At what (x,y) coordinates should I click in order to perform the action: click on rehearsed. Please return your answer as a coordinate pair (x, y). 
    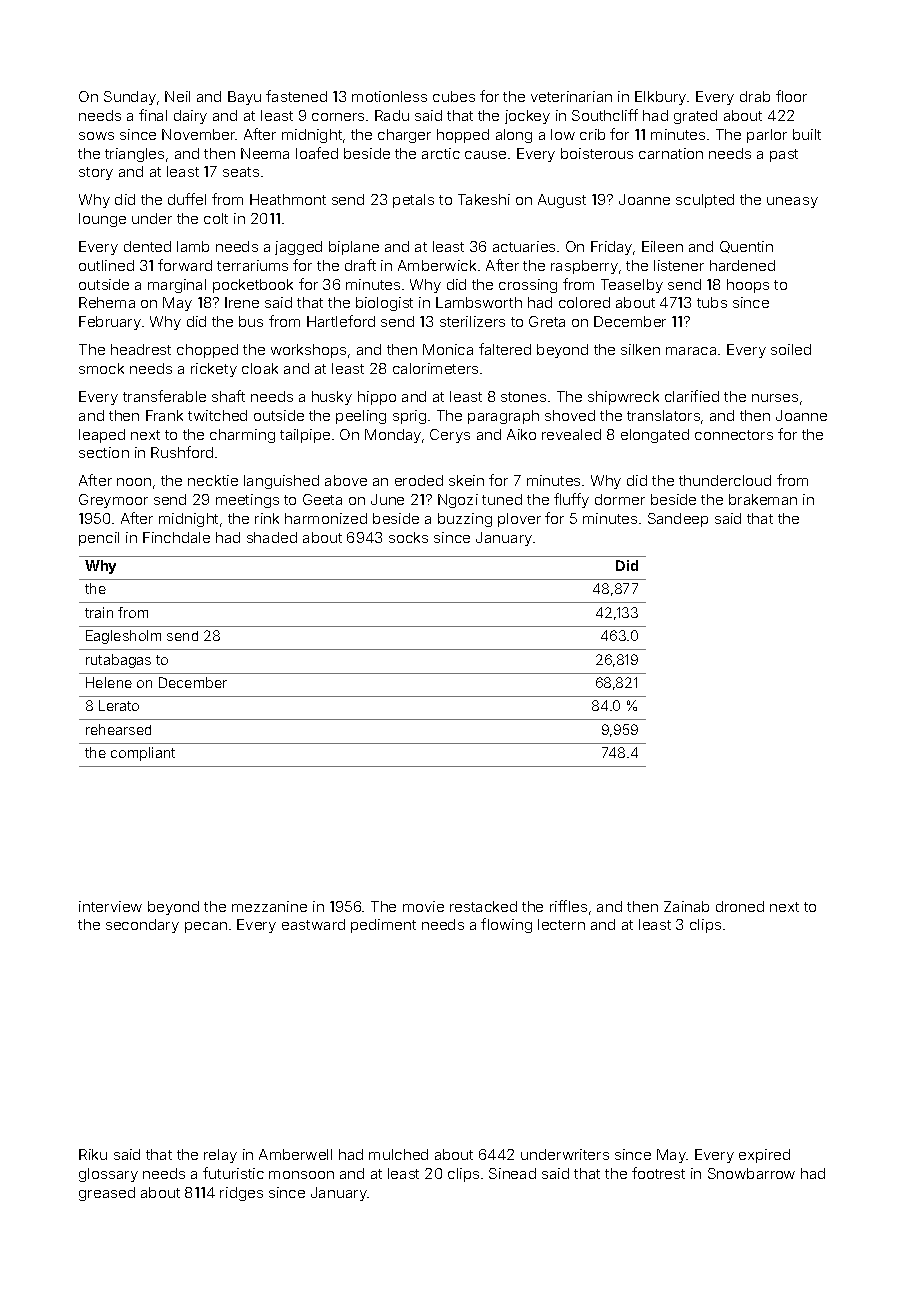
    Looking at the image, I should click on (118, 729).
